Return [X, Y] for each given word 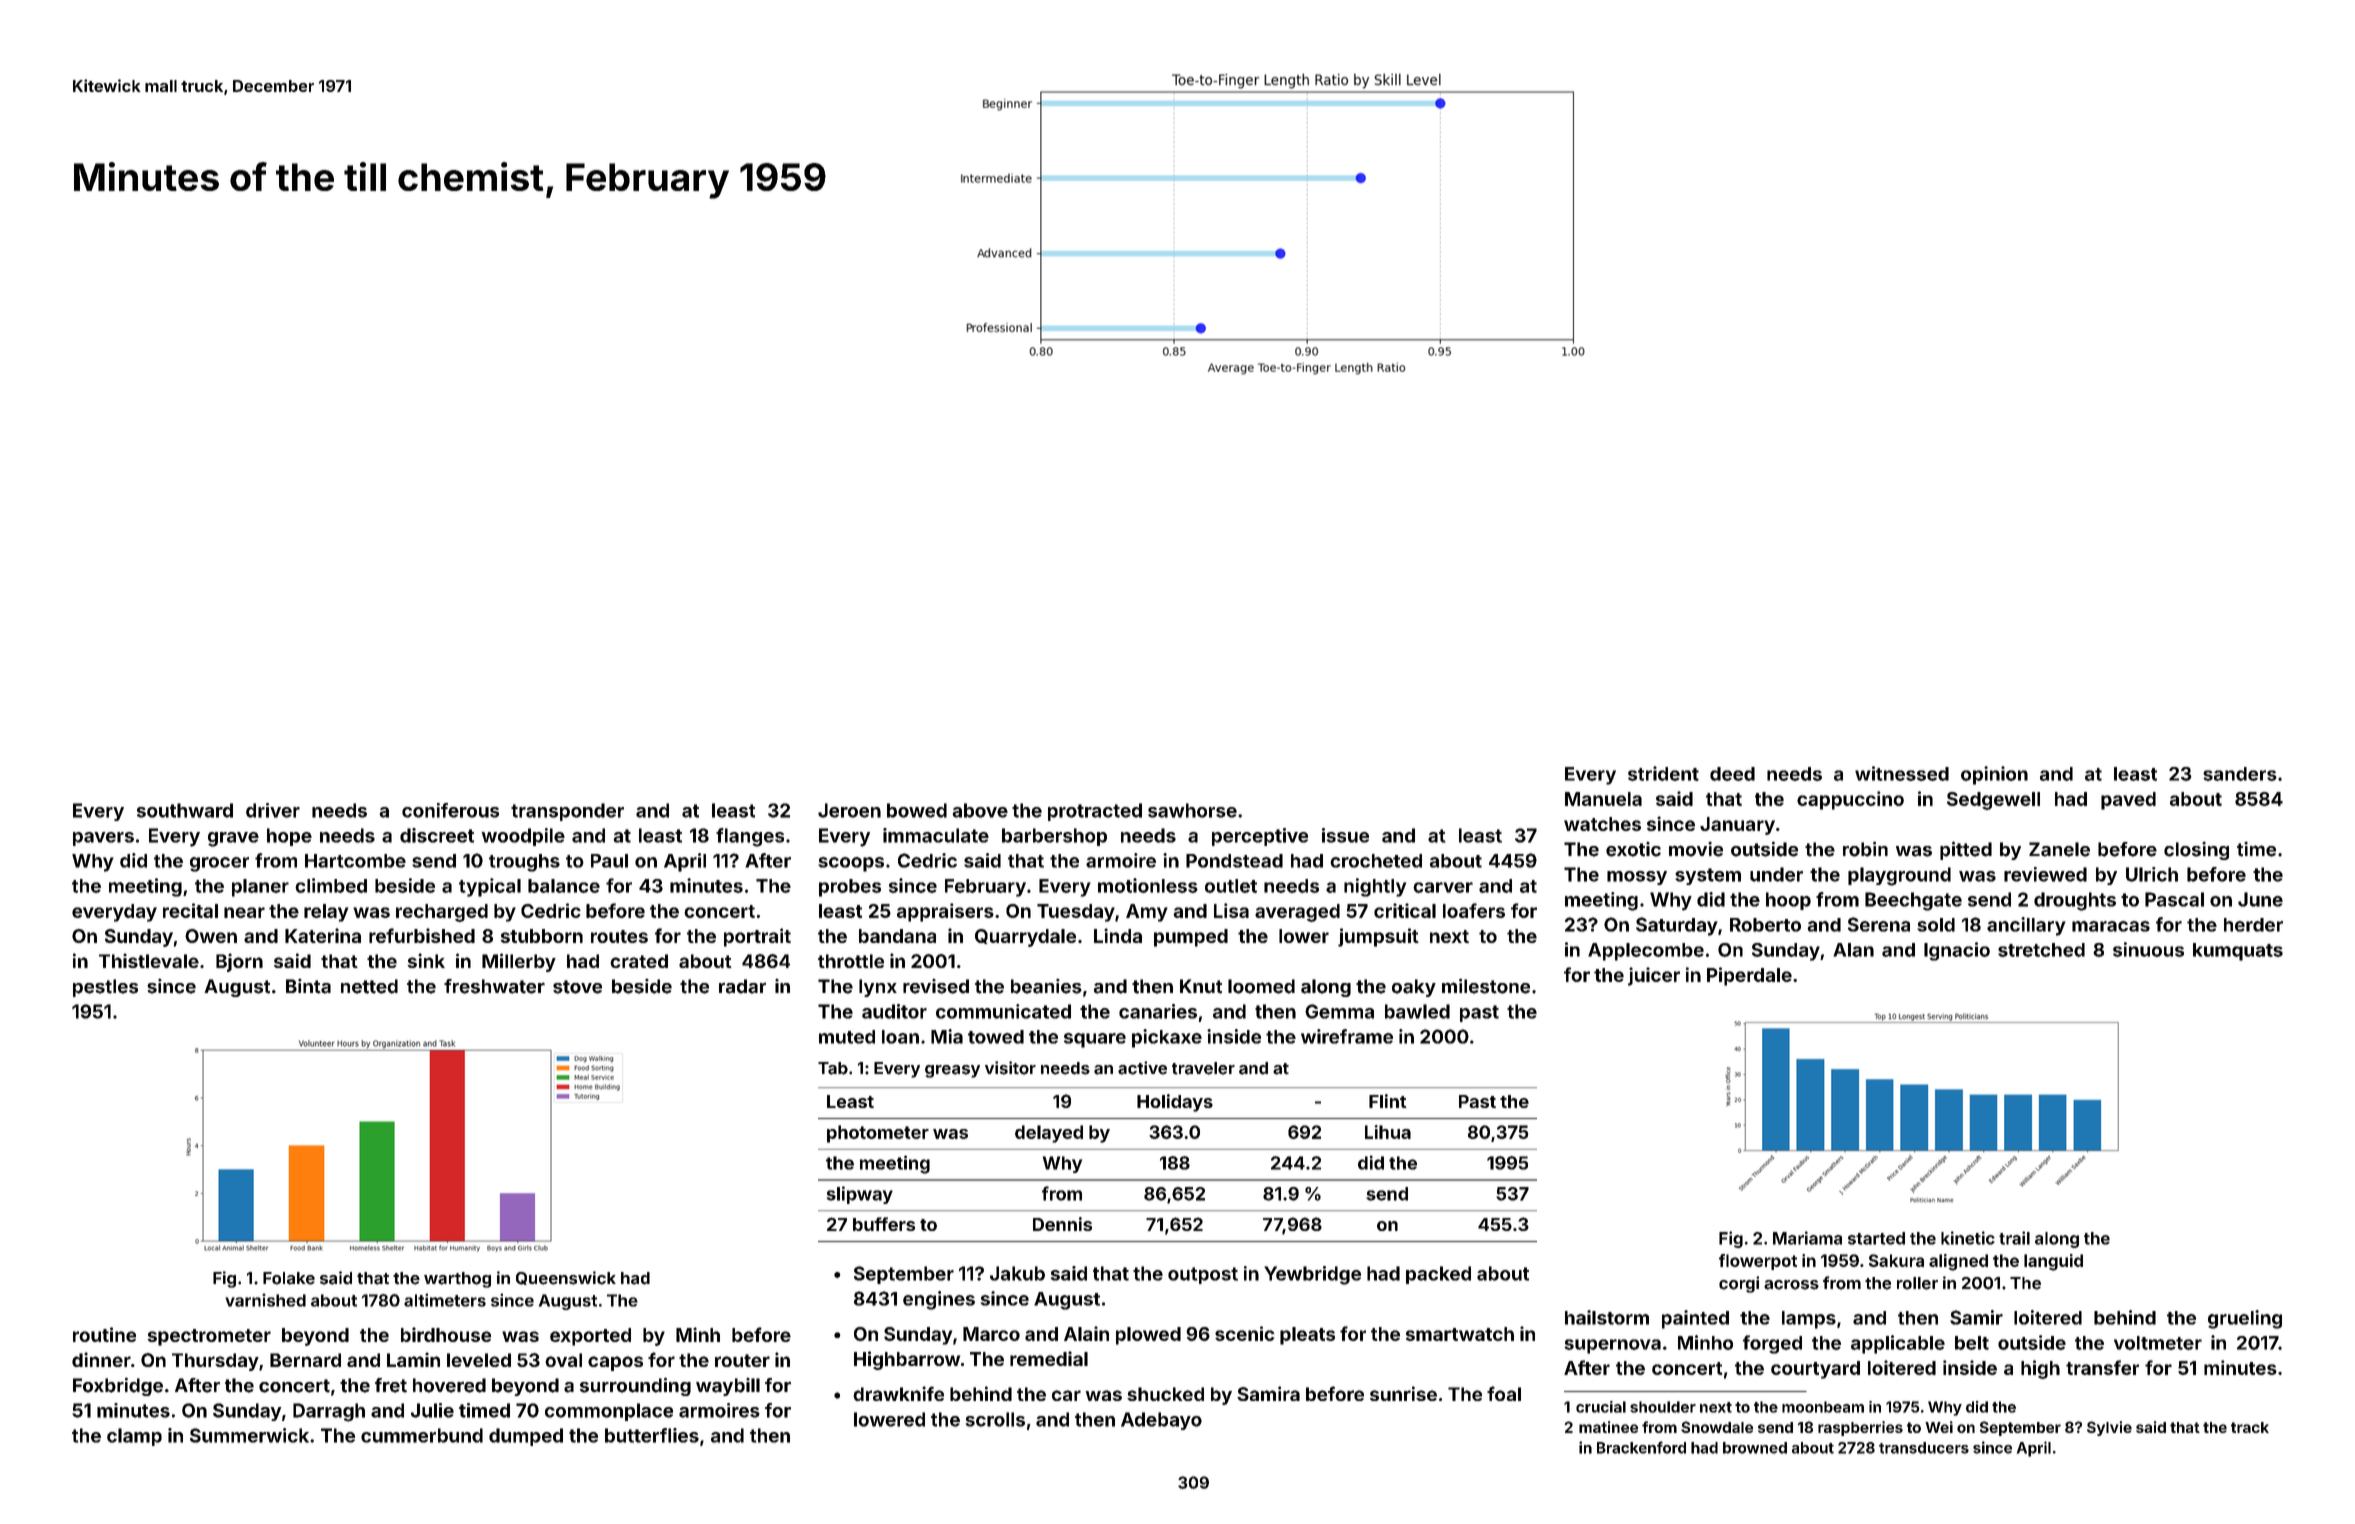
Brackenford [1641, 1447]
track [2250, 1427]
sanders [2240, 774]
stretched [2041, 950]
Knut [1201, 986]
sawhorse [1192, 810]
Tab [833, 1068]
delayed [1049, 1134]
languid [2053, 1262]
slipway [860, 1195]
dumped [526, 1437]
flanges [750, 837]
